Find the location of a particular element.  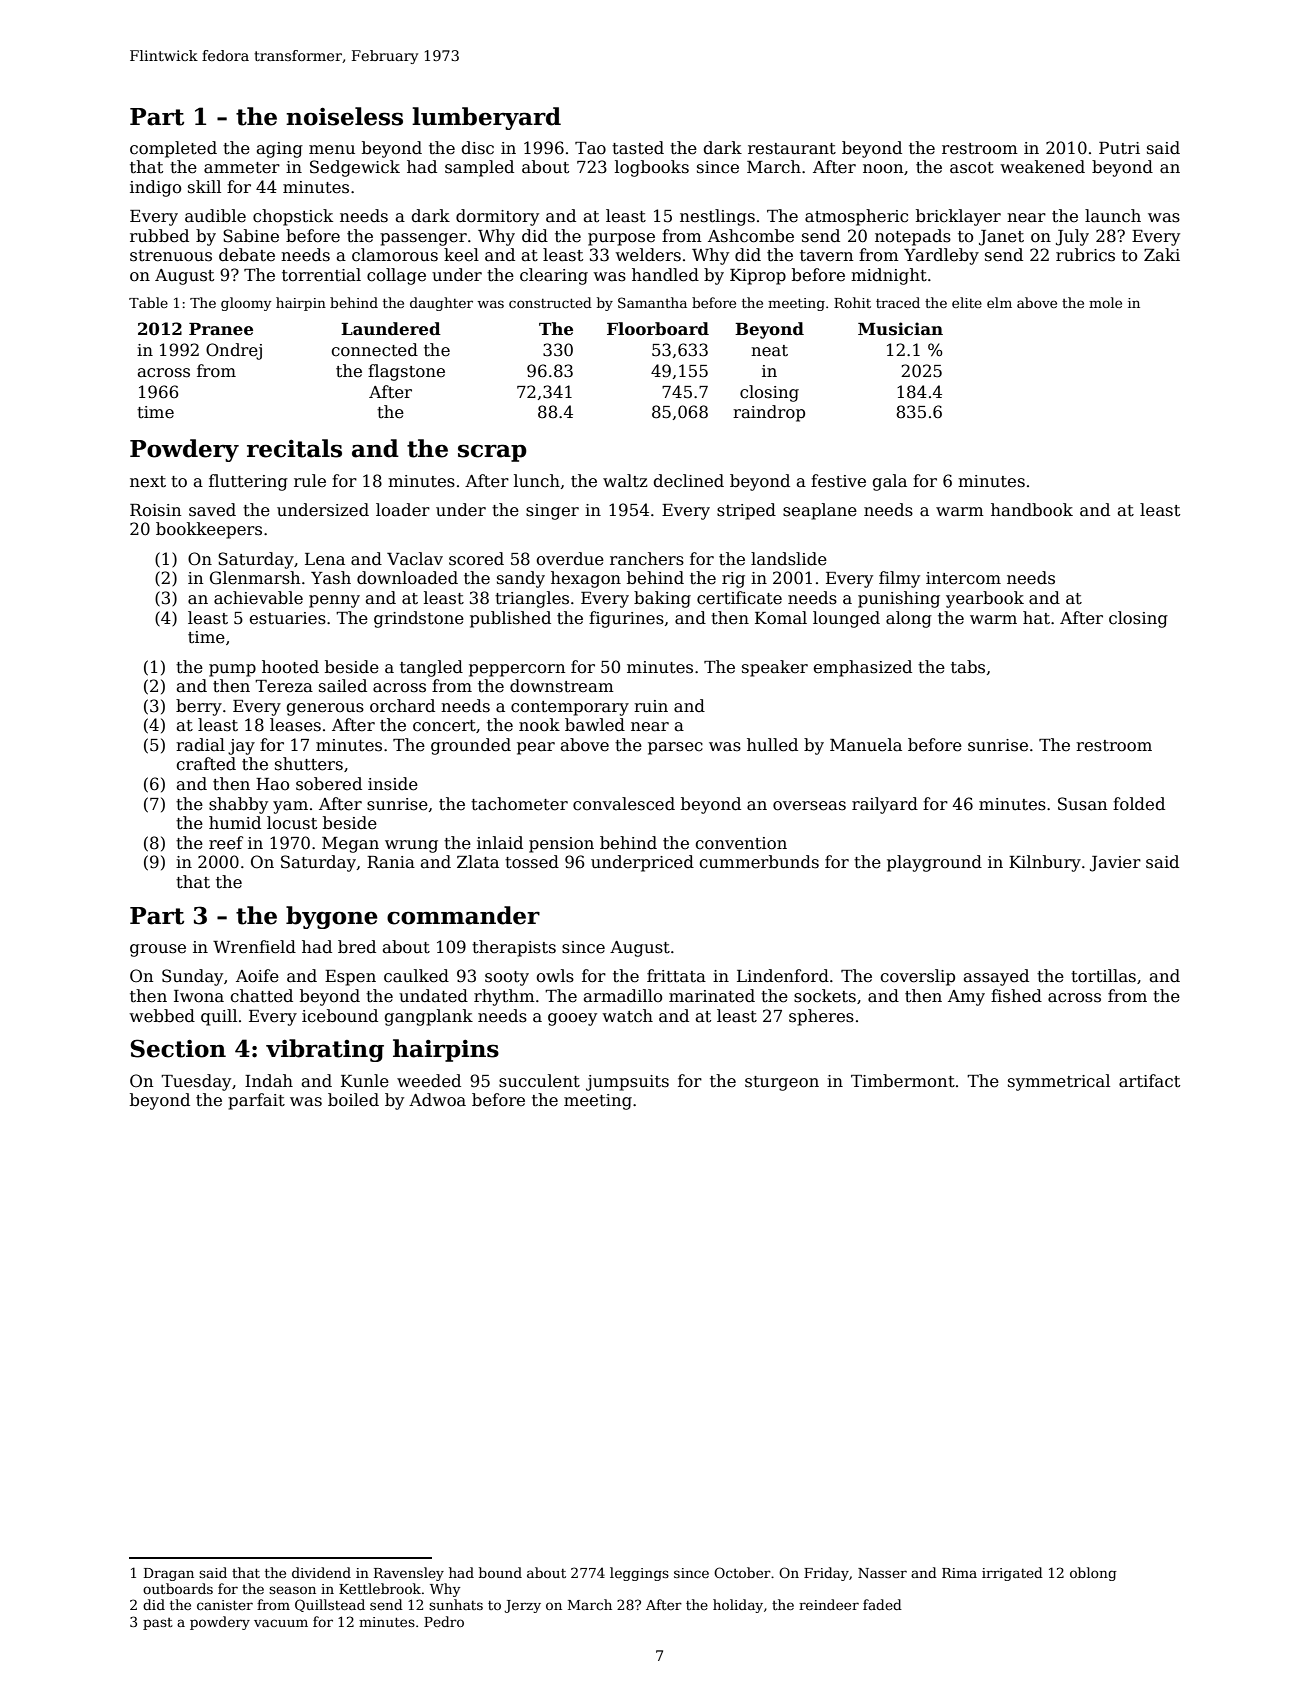

restaurant is located at coordinates (792, 149).
